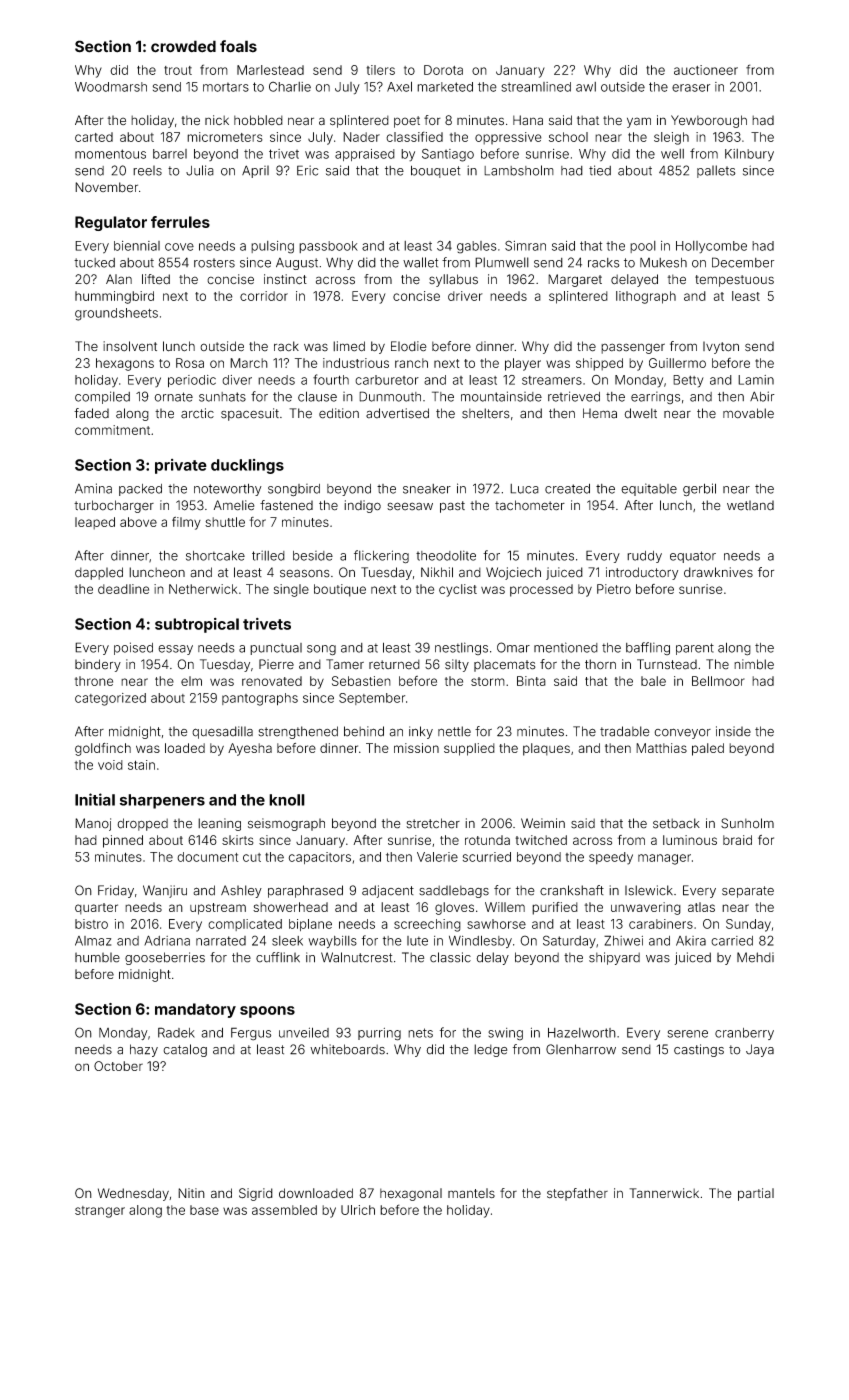 Image resolution: width=849 pixels, height=1400 pixels. I want to click on elm, so click(191, 681).
